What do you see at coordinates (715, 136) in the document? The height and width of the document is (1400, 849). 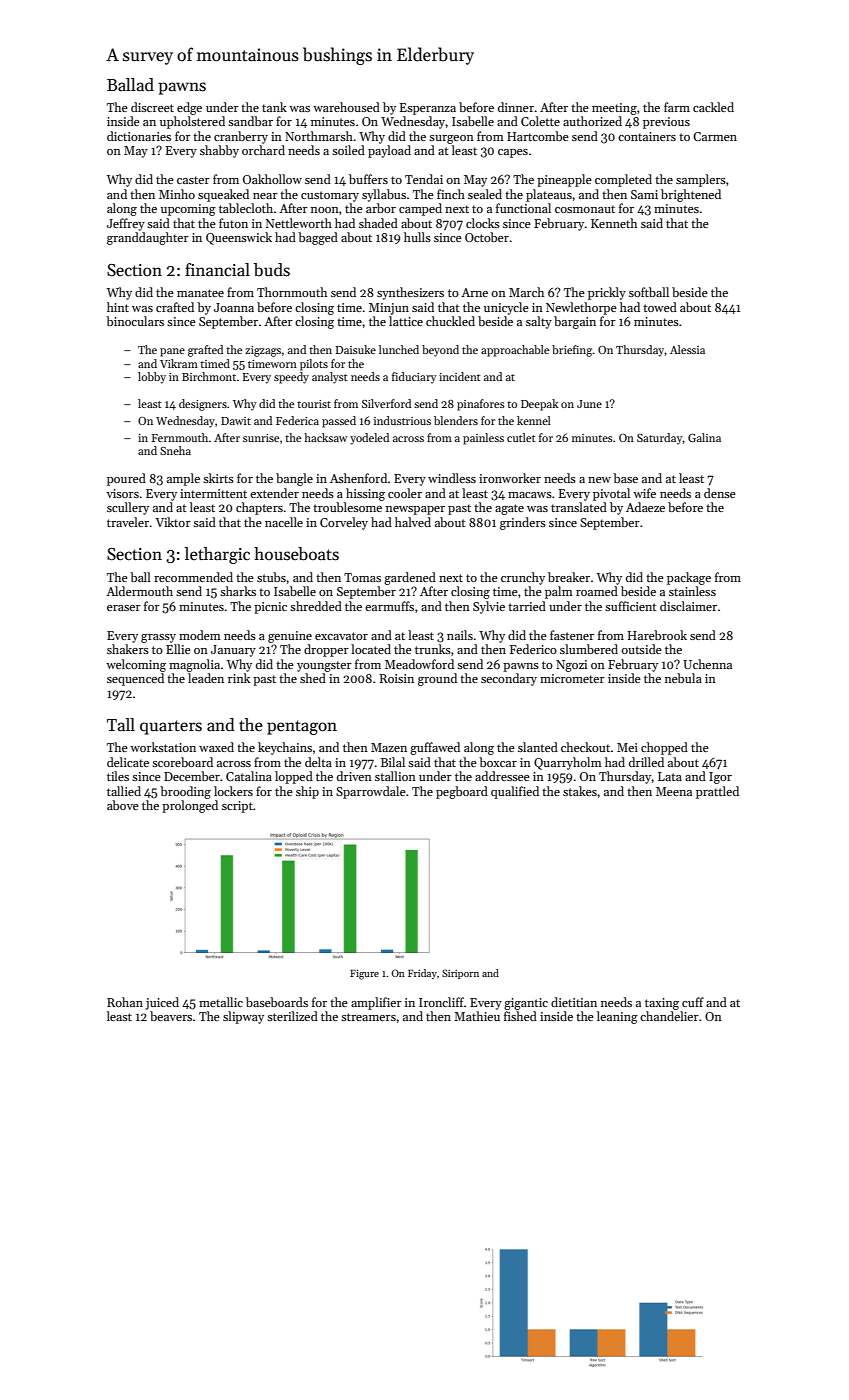 I see `Carmen` at bounding box center [715, 136].
